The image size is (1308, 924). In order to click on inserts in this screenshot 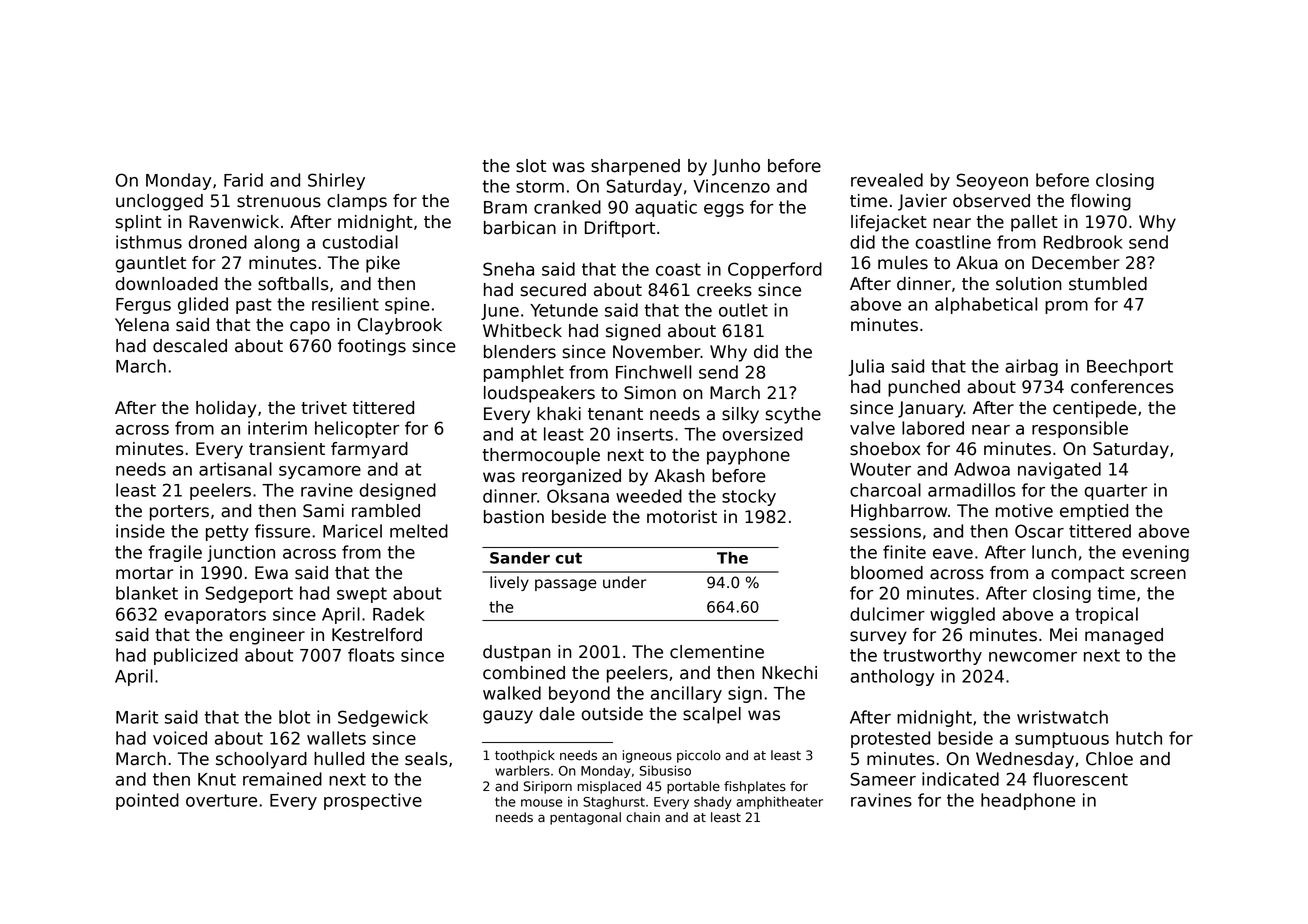, I will do `click(645, 434)`.
